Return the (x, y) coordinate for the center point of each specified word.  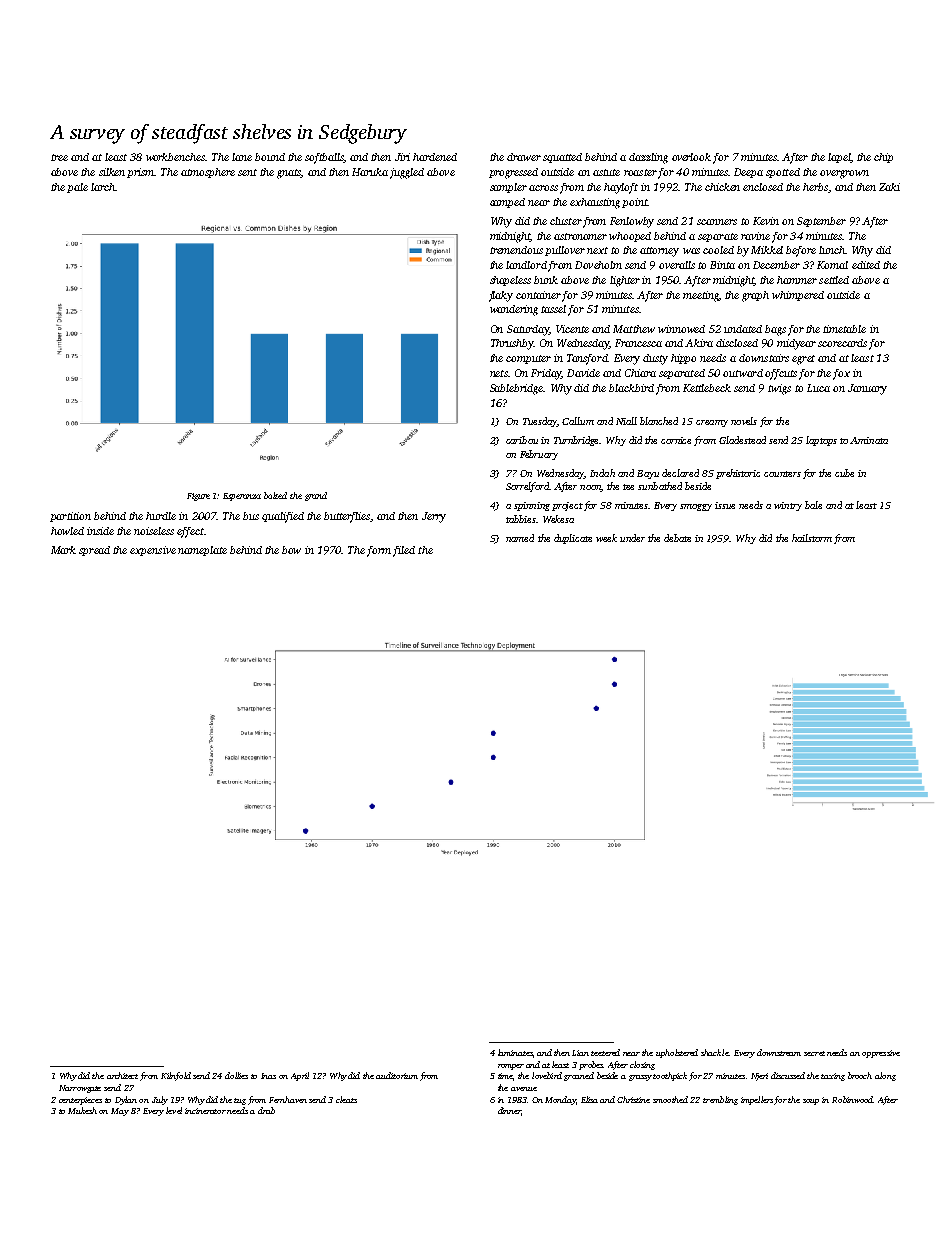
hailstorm (812, 538)
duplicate (573, 539)
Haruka (370, 172)
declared (680, 473)
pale (77, 188)
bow (291, 550)
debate (677, 538)
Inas (268, 1076)
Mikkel (767, 250)
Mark (63, 550)
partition (70, 517)
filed (404, 551)
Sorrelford (527, 487)
